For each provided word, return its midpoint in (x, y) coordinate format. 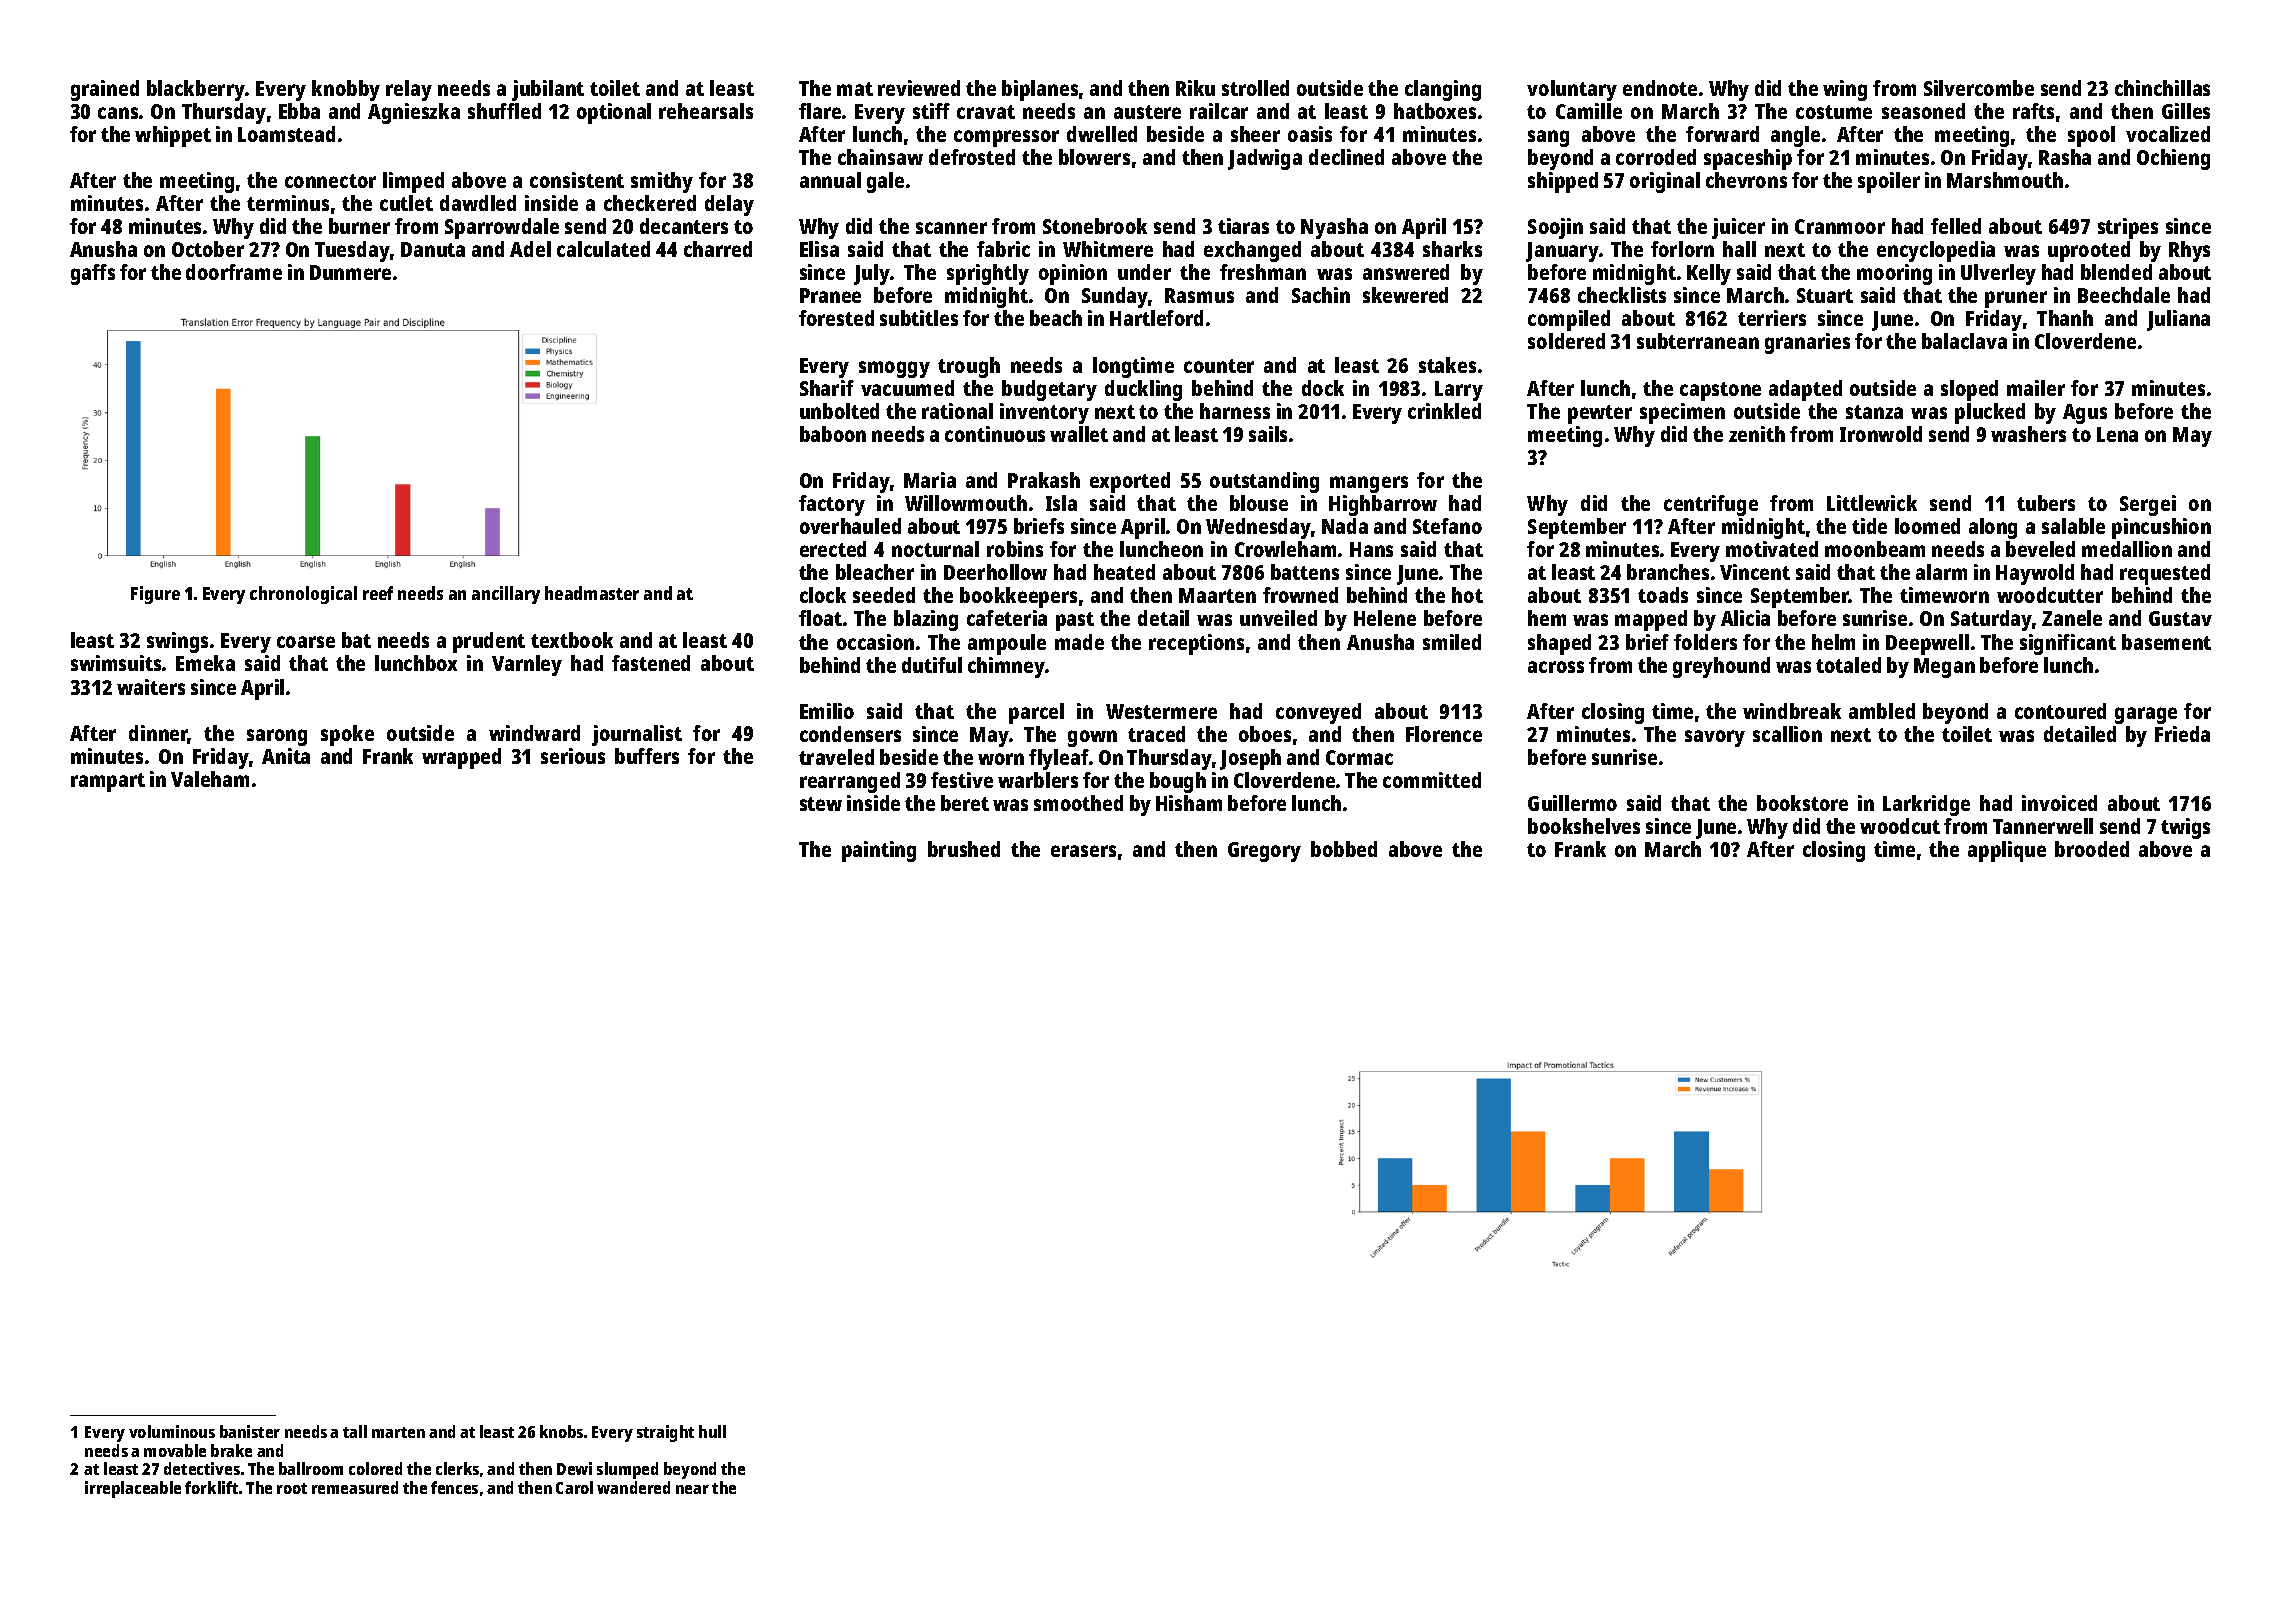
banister (250, 1431)
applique (2007, 851)
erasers (1083, 851)
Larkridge (1926, 805)
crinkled (1444, 411)
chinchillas (2162, 88)
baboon (833, 434)
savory (1715, 738)
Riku (1195, 88)
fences (454, 1487)
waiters (151, 687)
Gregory (1264, 852)
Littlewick (1872, 503)
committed (1432, 780)
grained (105, 90)
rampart (108, 782)
